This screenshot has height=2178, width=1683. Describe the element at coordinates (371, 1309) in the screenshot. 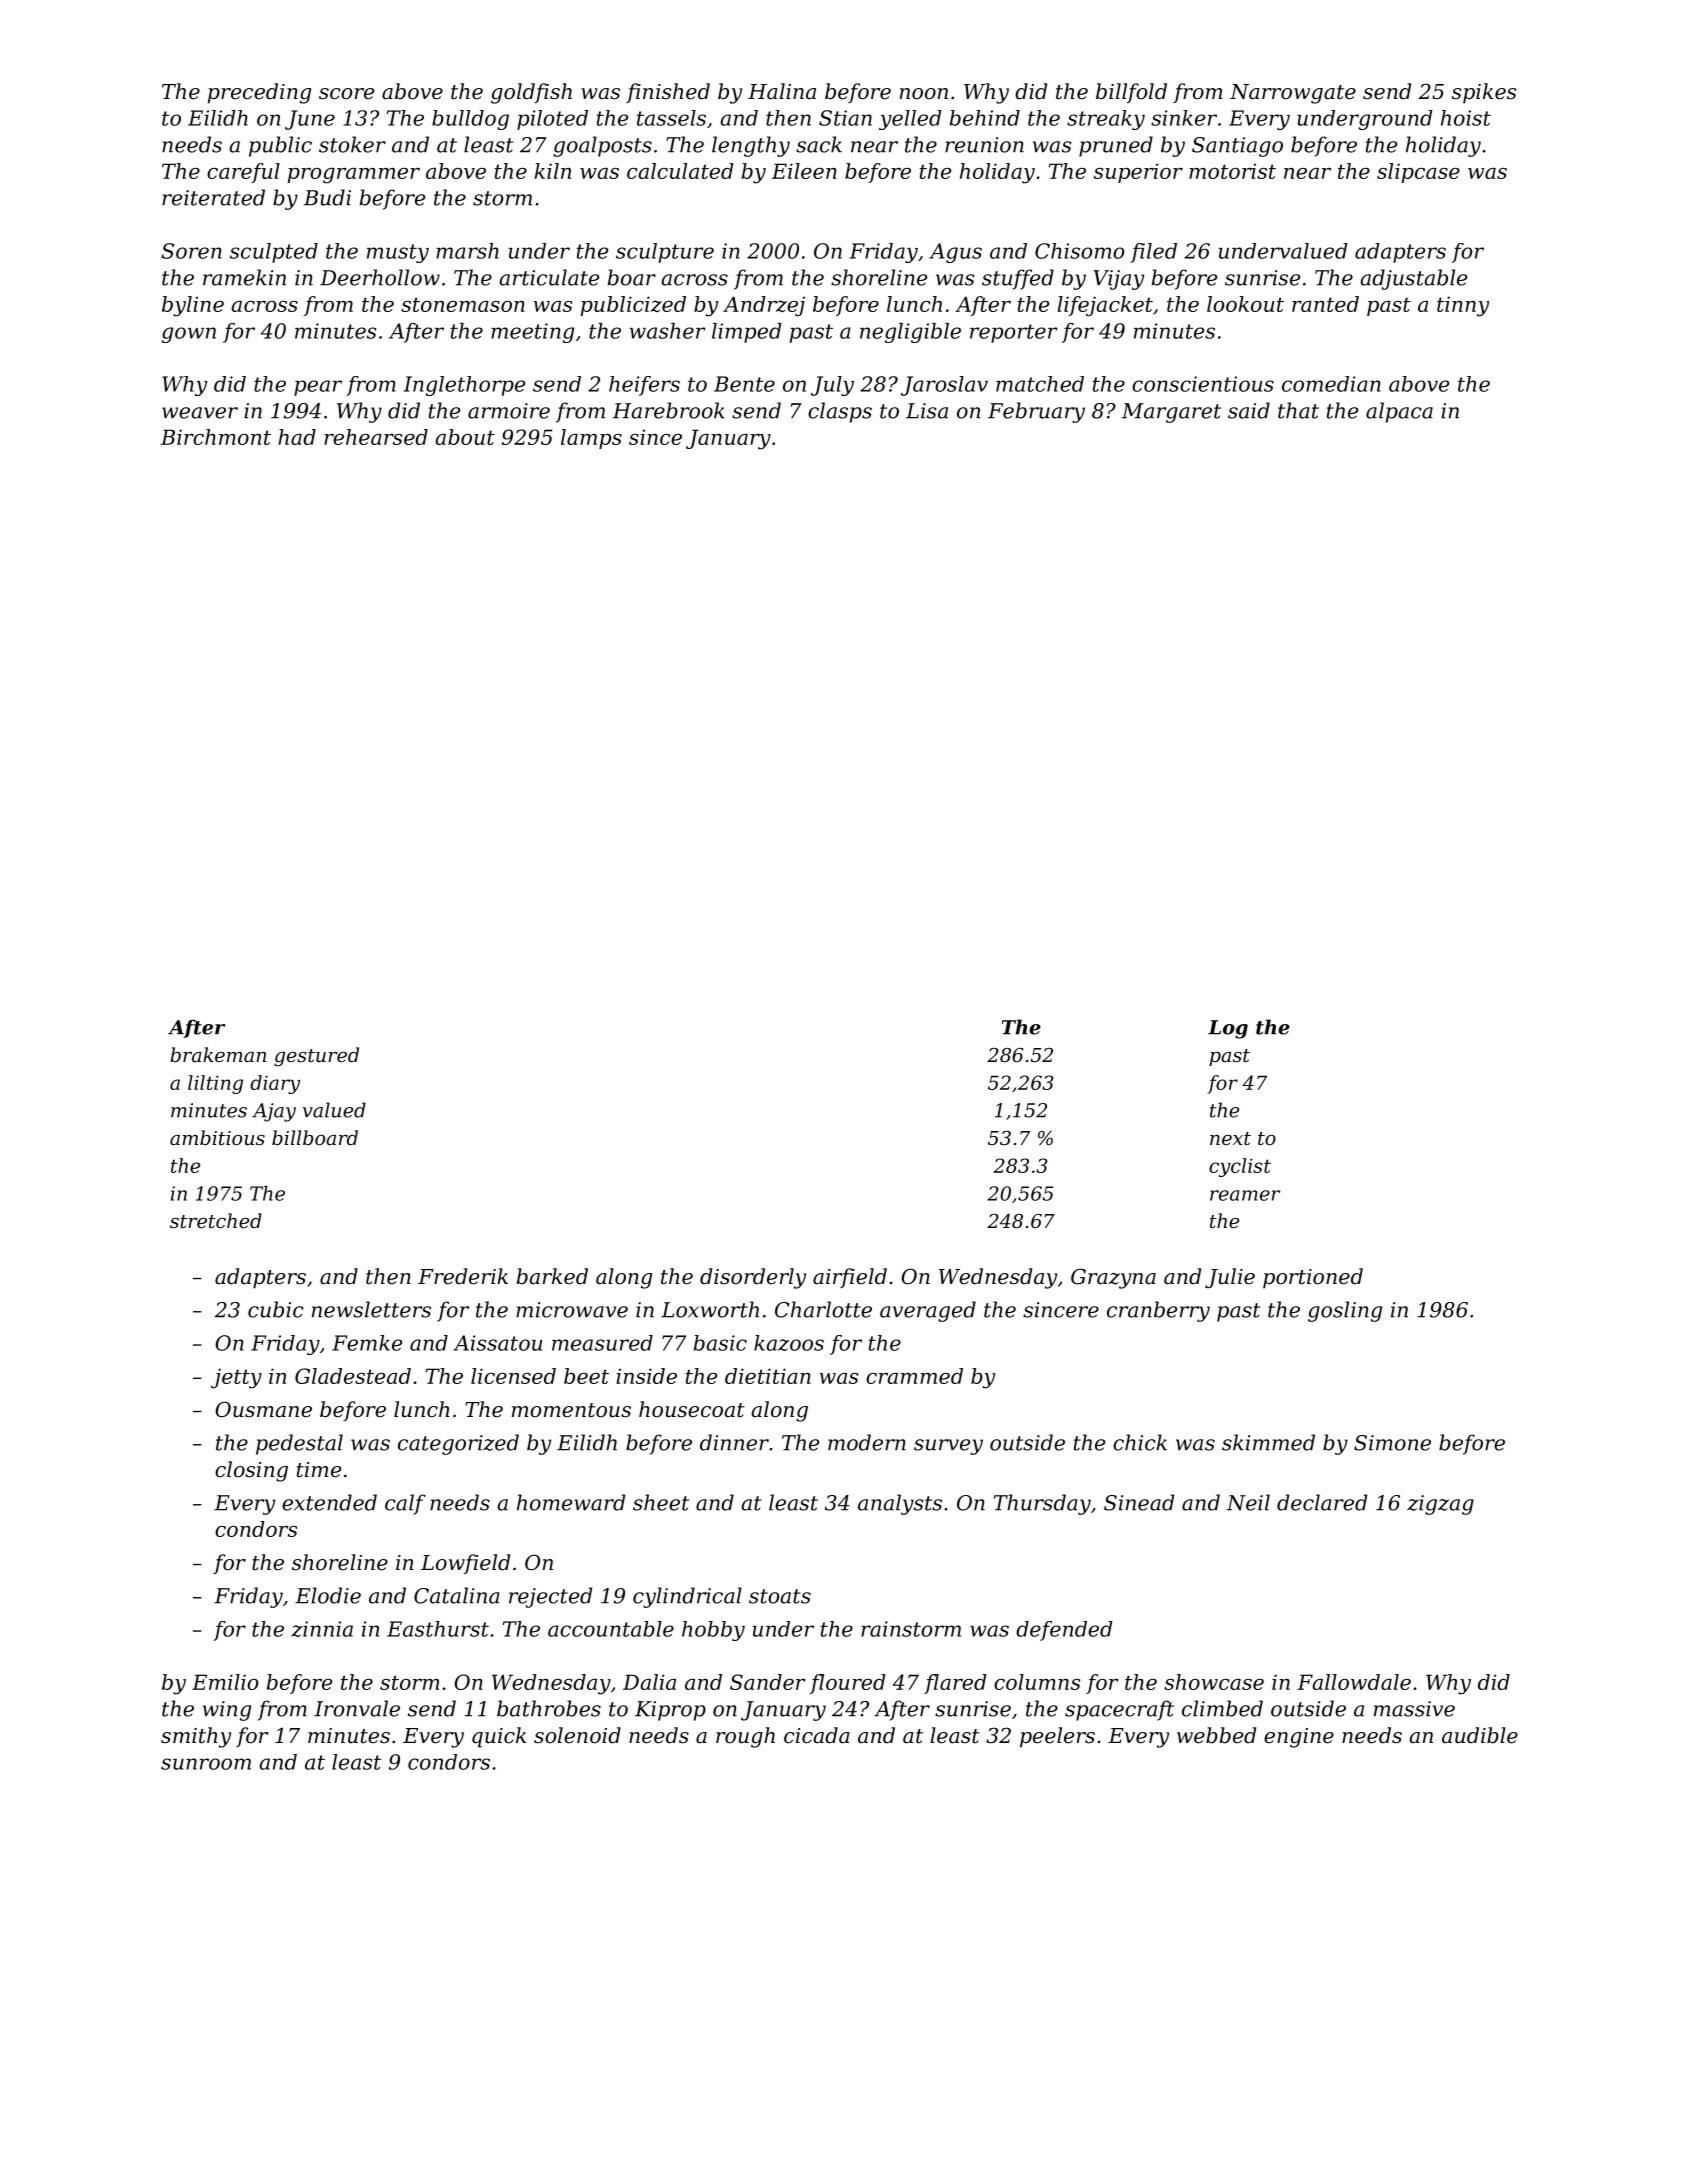

I see `newsletters` at that location.
